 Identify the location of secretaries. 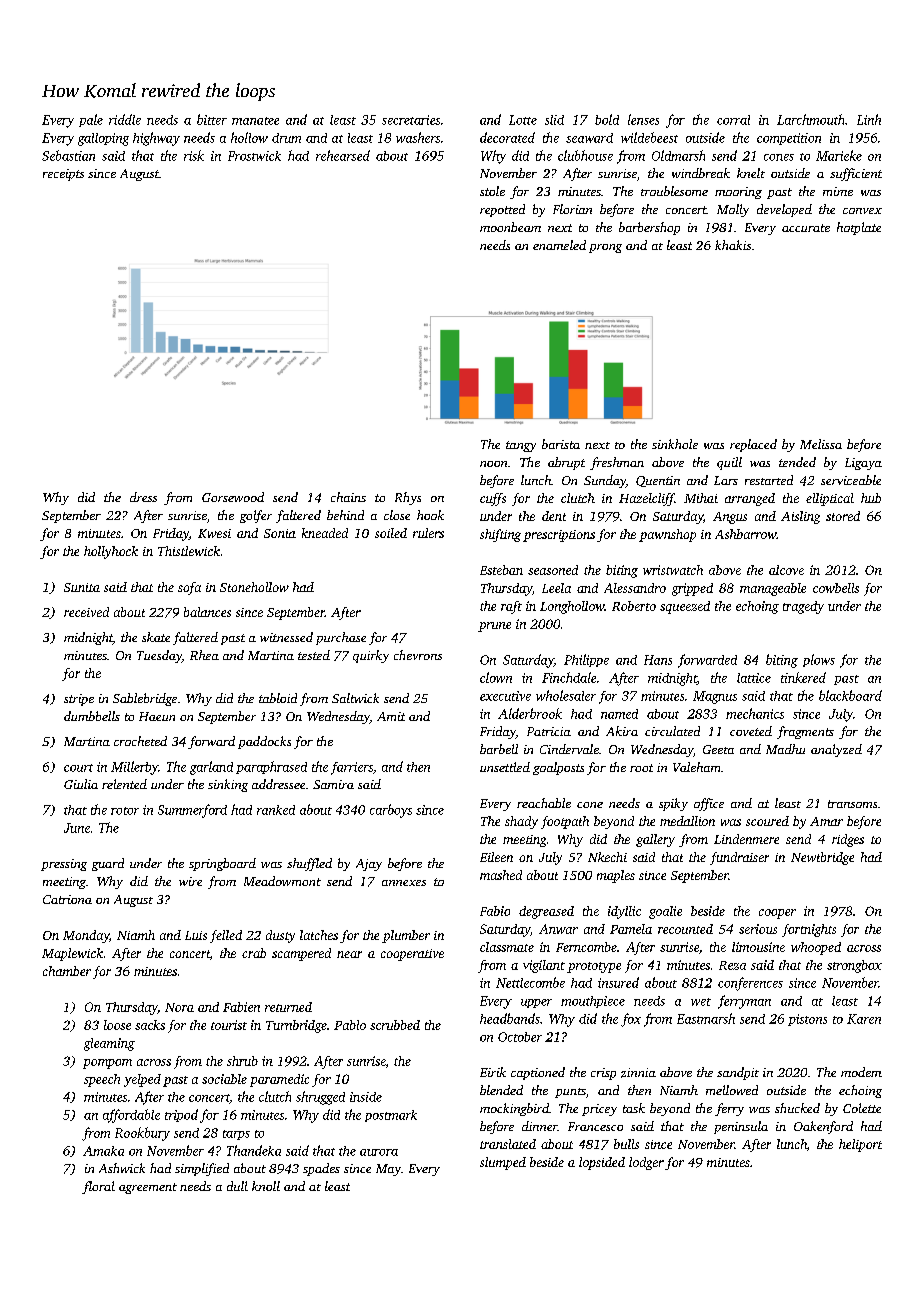
(411, 120).
